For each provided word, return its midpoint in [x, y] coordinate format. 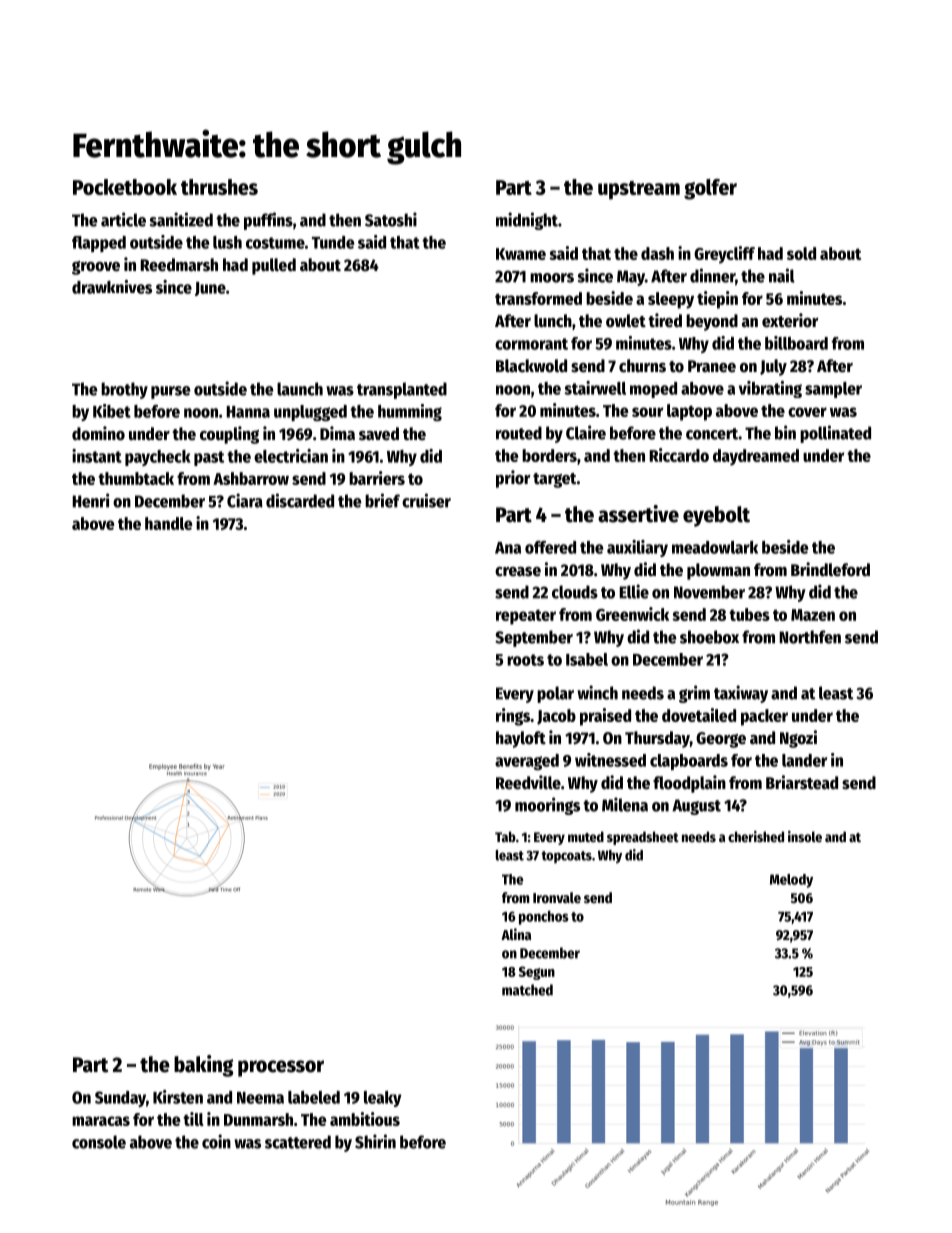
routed [519, 433]
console [99, 1142]
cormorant [531, 344]
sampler [833, 390]
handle [168, 523]
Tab [505, 836]
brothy [124, 390]
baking [203, 1066]
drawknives [112, 287]
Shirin [375, 1141]
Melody [791, 881]
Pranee [712, 366]
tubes [749, 614]
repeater [526, 617]
